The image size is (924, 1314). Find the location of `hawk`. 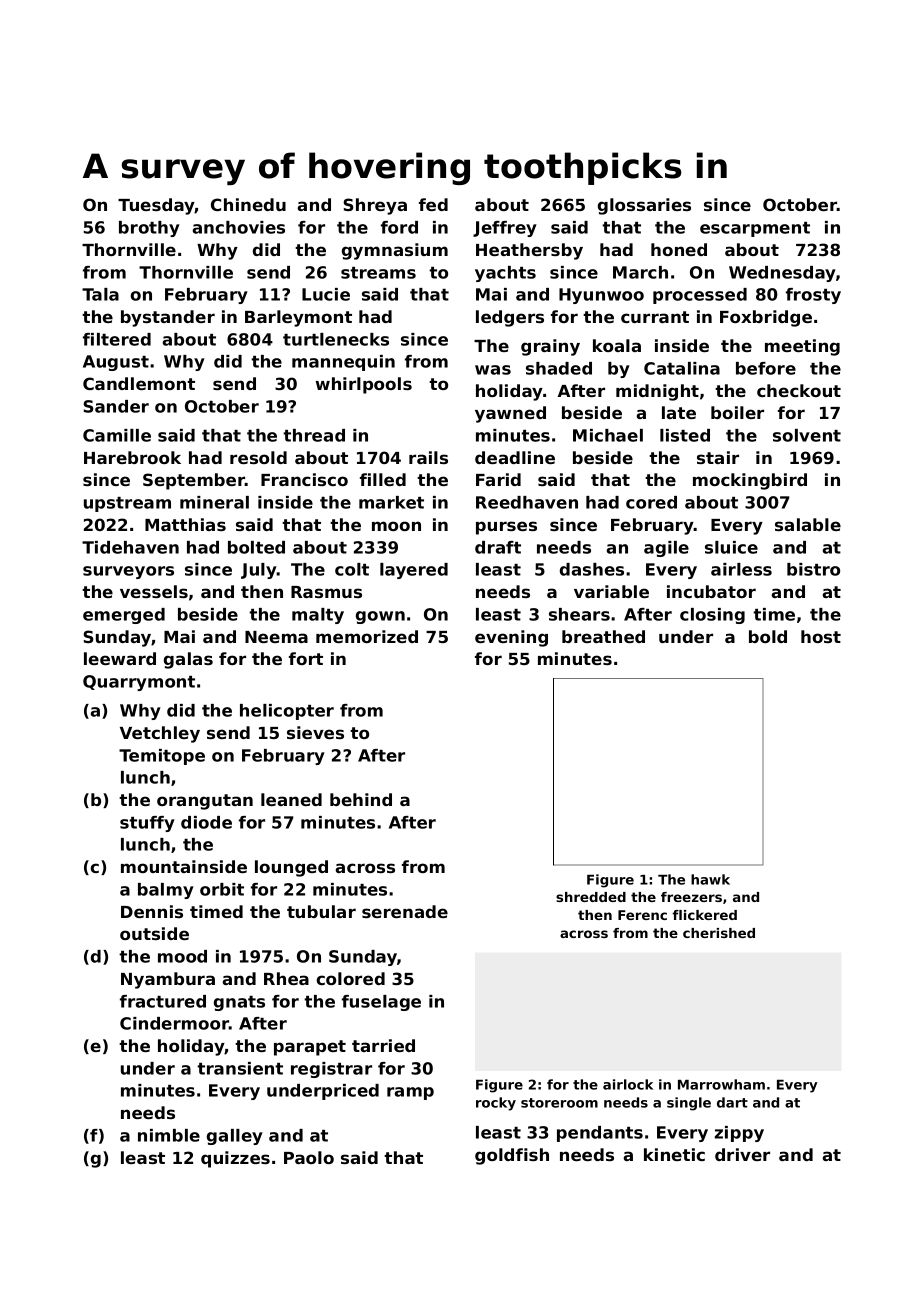

hawk is located at coordinates (710, 879).
